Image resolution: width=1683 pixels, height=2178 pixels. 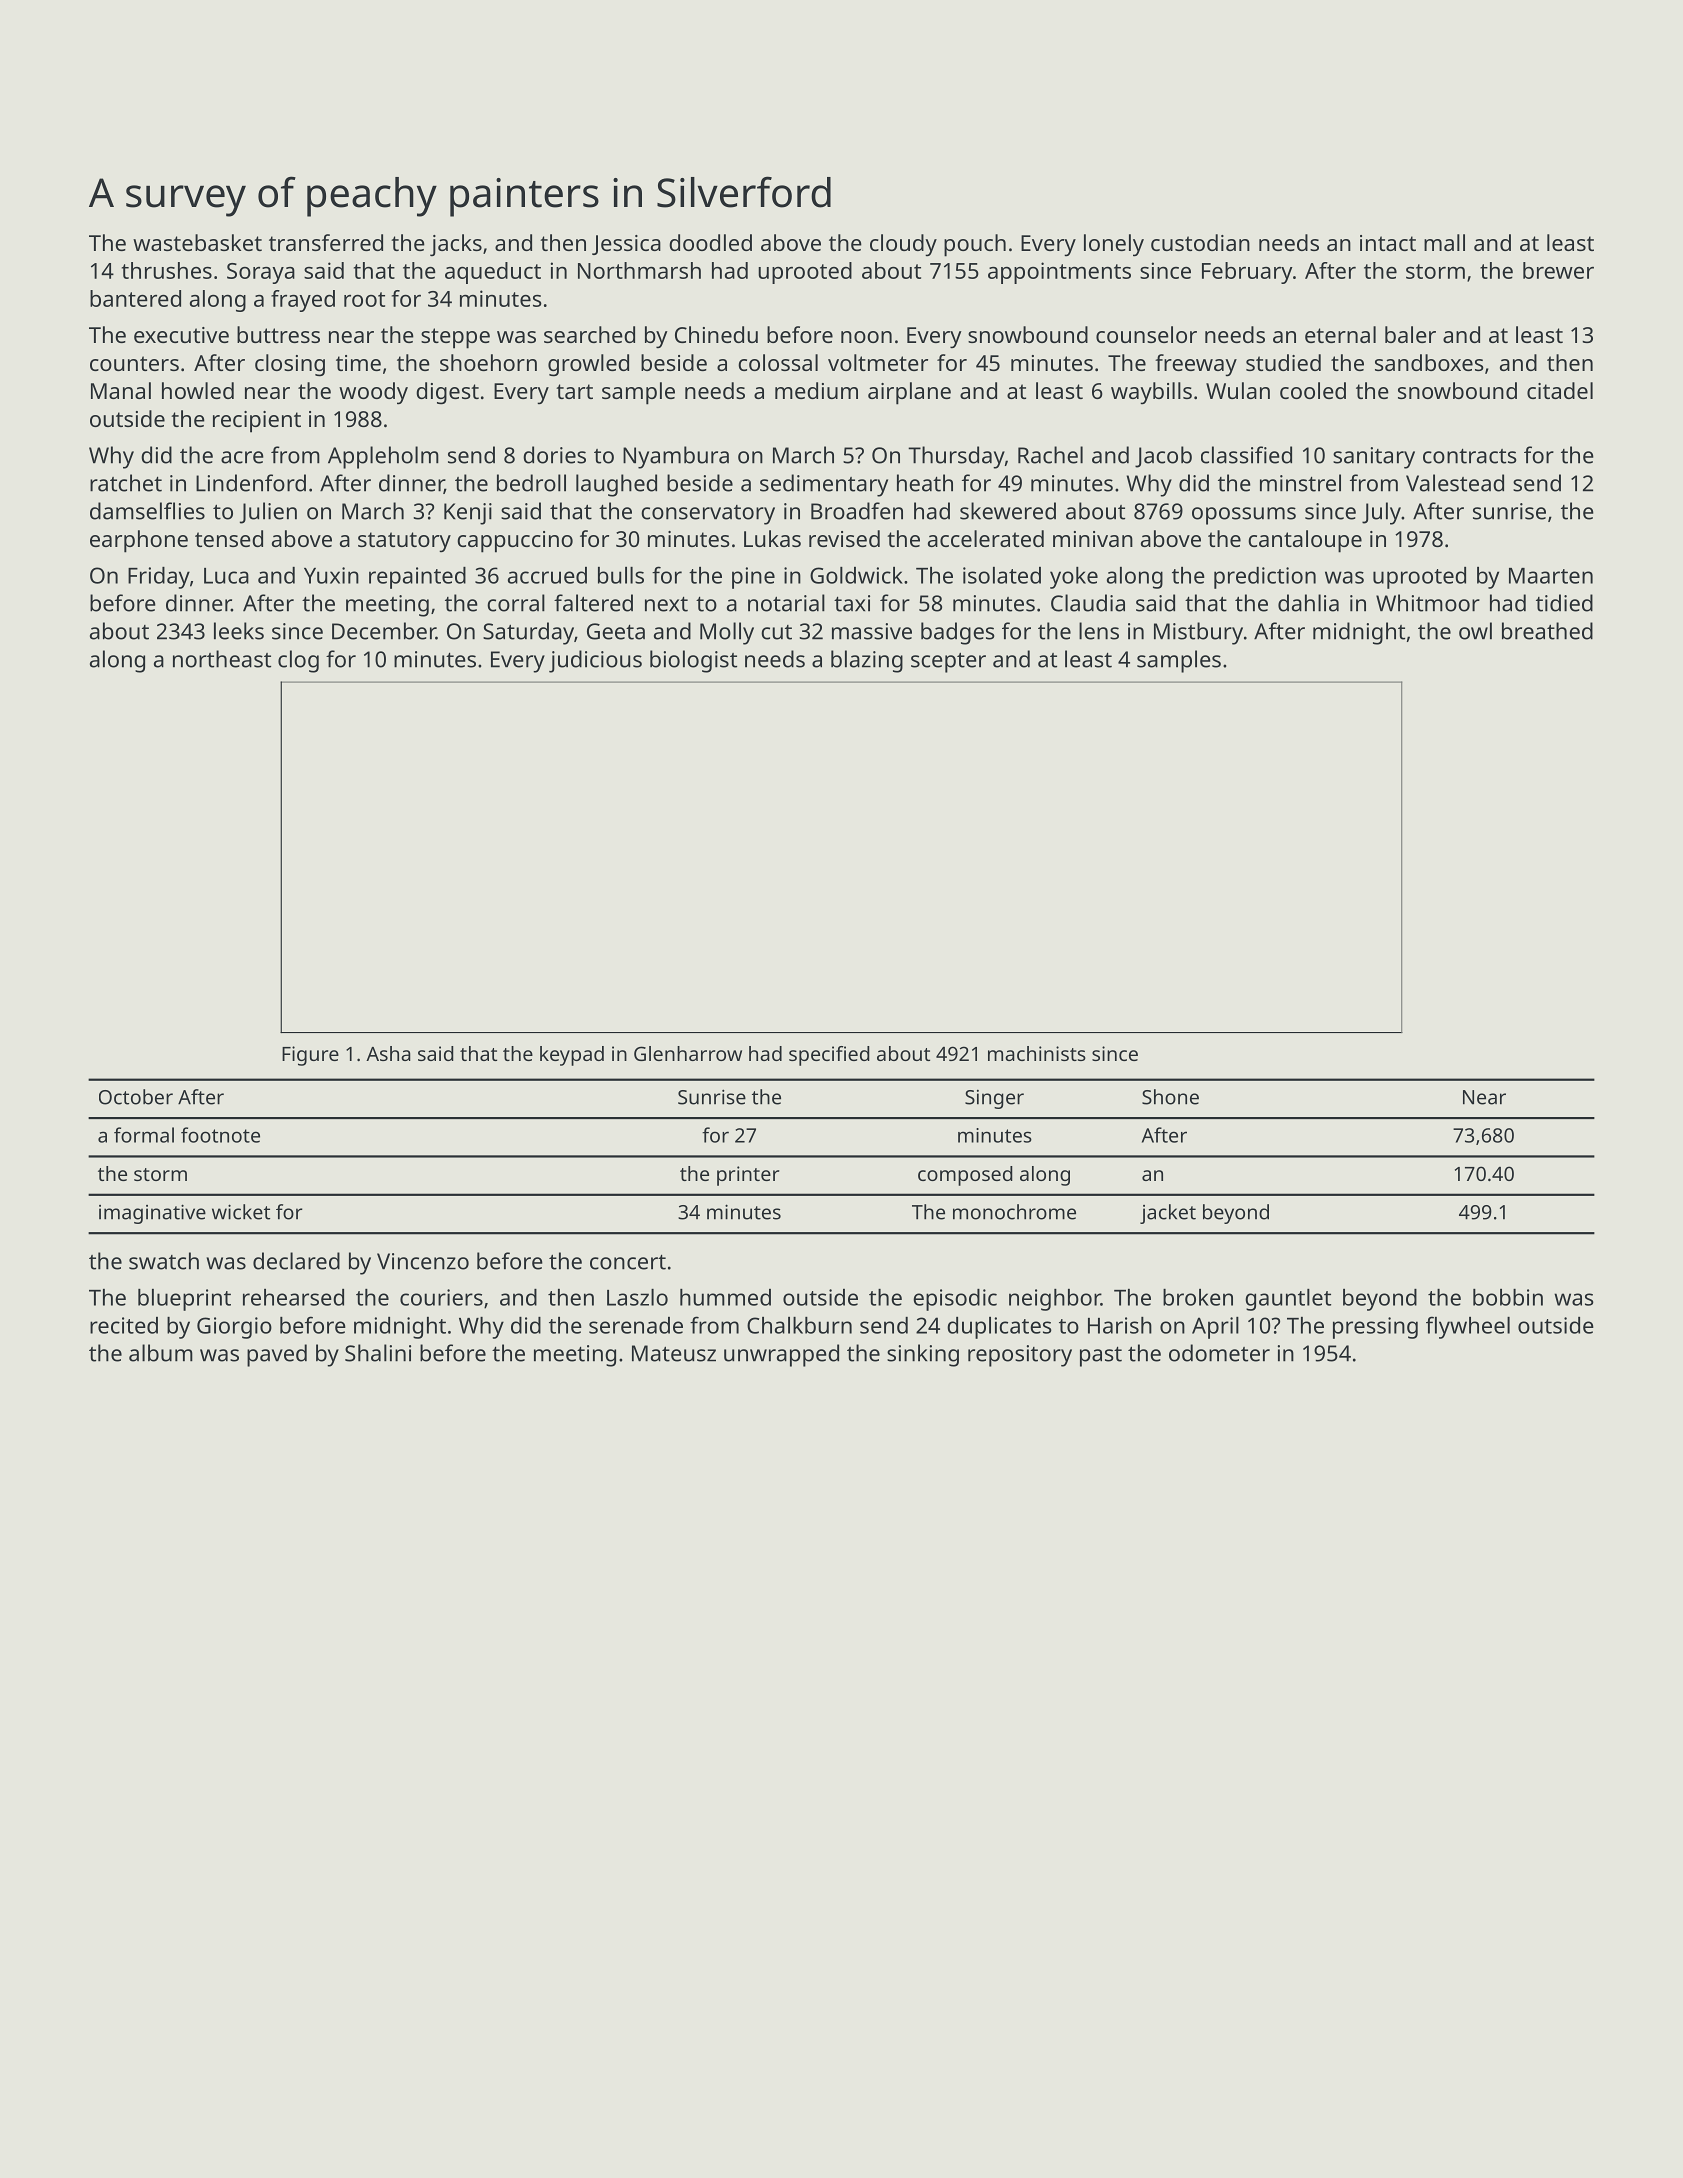 I want to click on declared, so click(x=296, y=1261).
